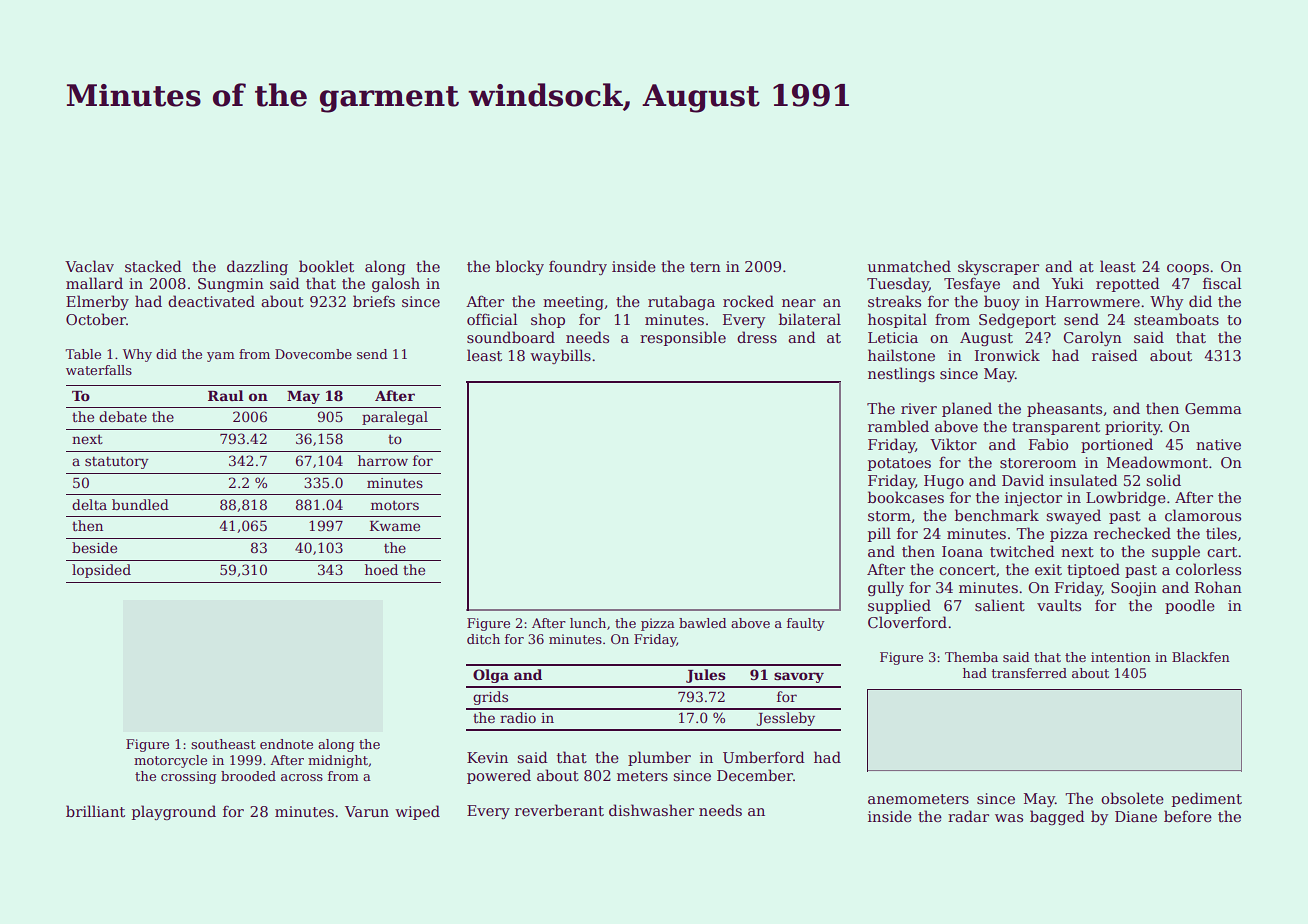 This screenshot has height=924, width=1308. Describe the element at coordinates (1007, 355) in the screenshot. I see `Ironwick` at that location.
